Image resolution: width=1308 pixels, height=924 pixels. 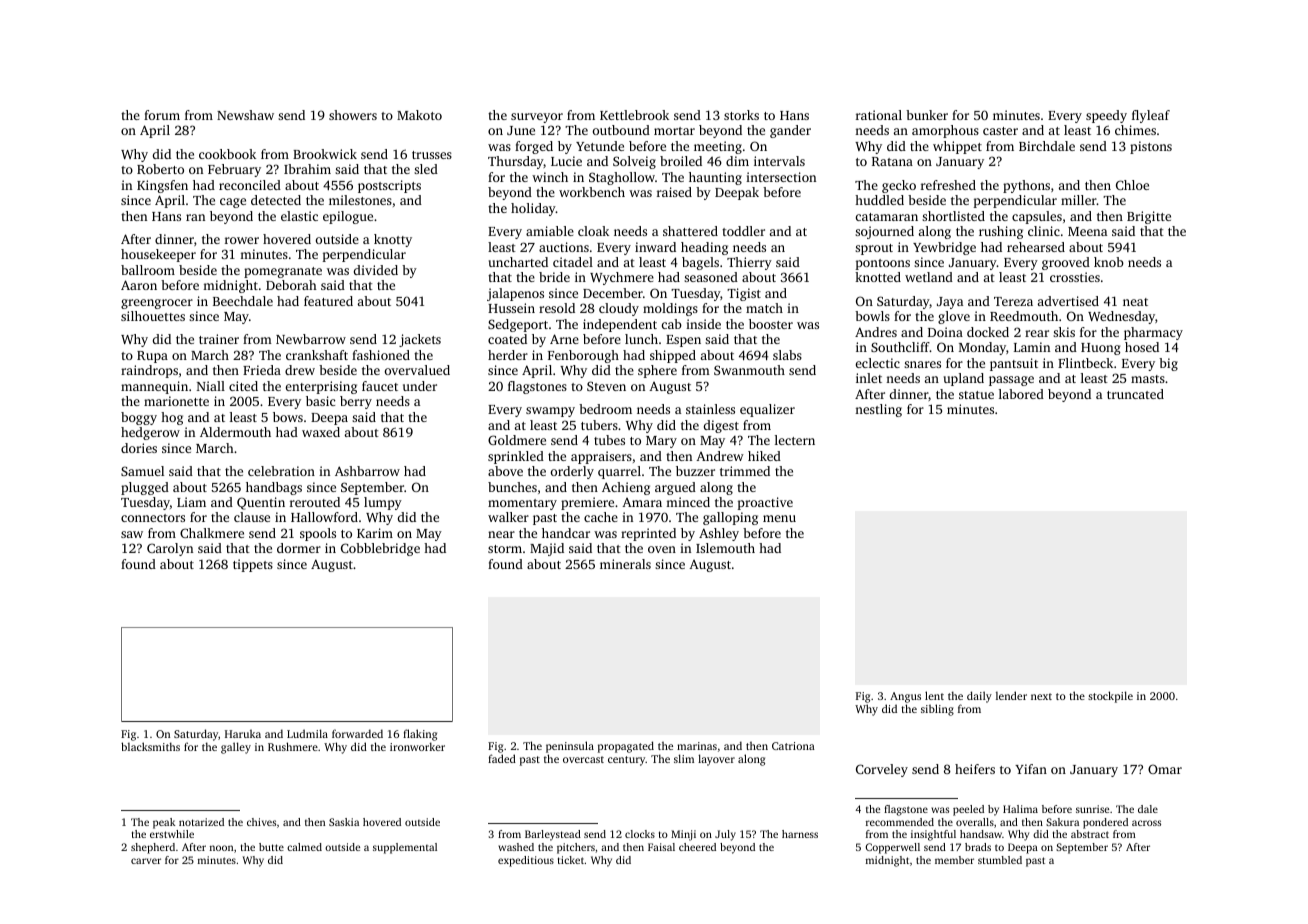 What do you see at coordinates (741, 115) in the screenshot?
I see `storks` at bounding box center [741, 115].
